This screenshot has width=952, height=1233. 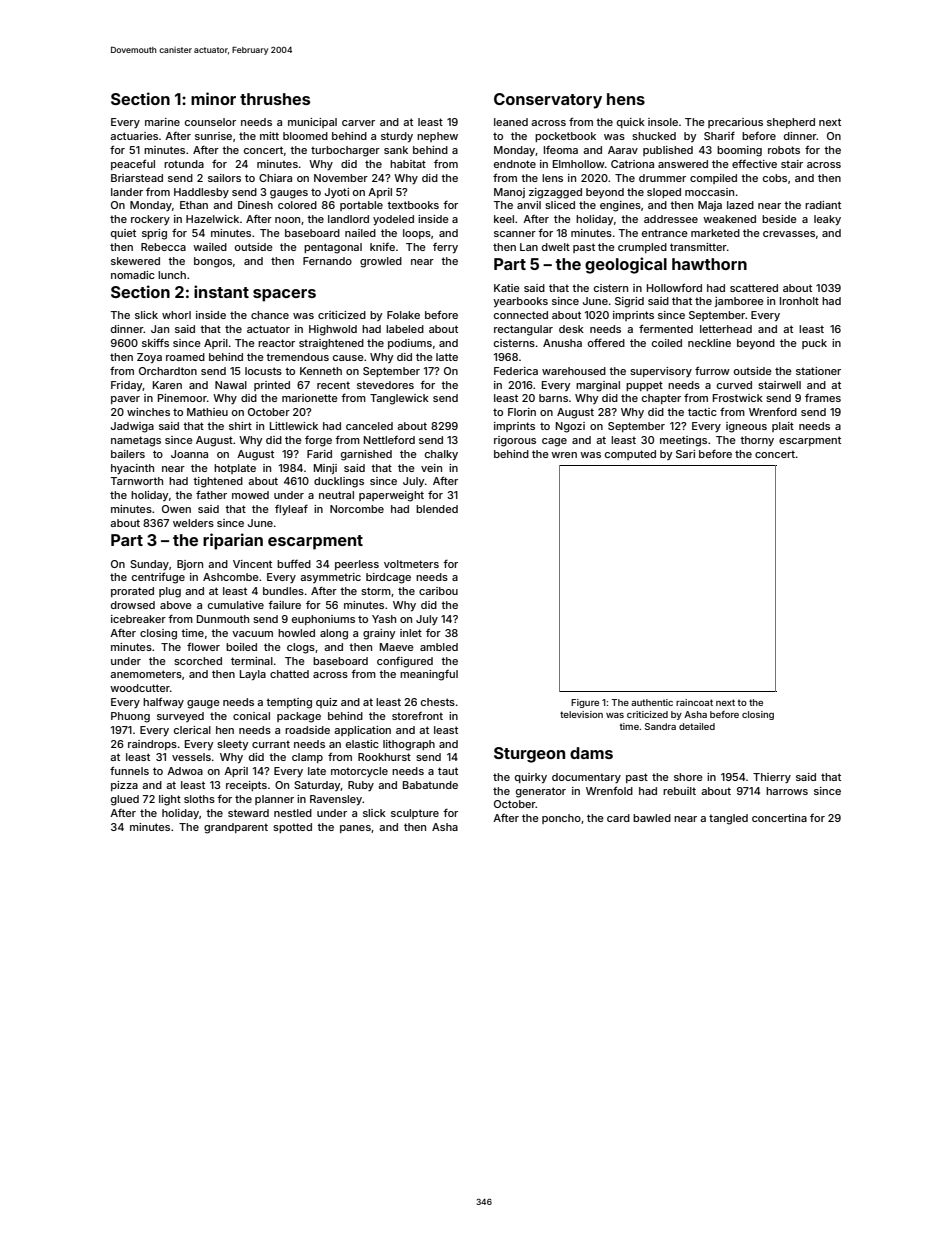 What do you see at coordinates (271, 744) in the screenshot?
I see `currant` at bounding box center [271, 744].
